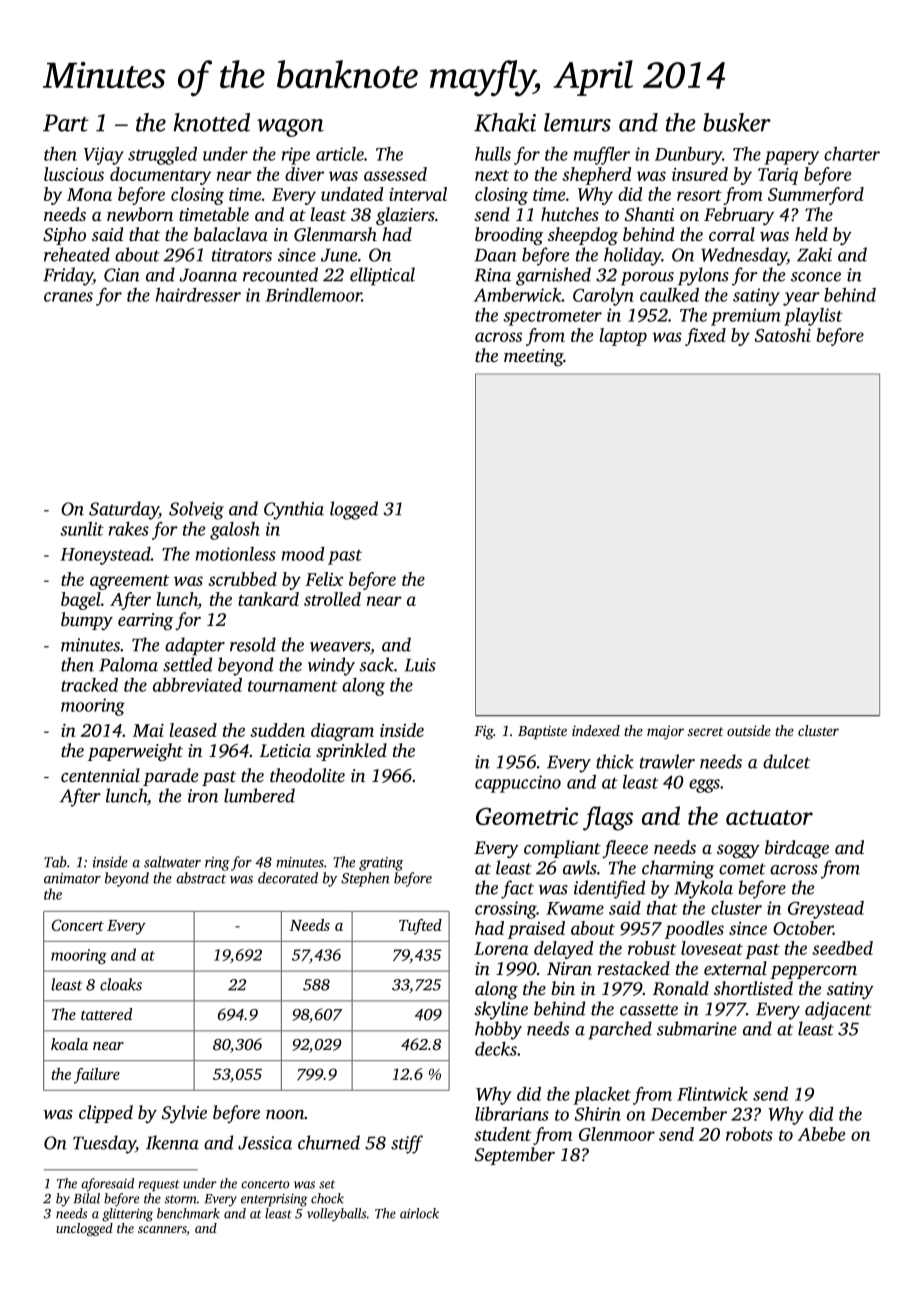 The height and width of the screenshot is (1308, 924). I want to click on sprinkled, so click(351, 752).
